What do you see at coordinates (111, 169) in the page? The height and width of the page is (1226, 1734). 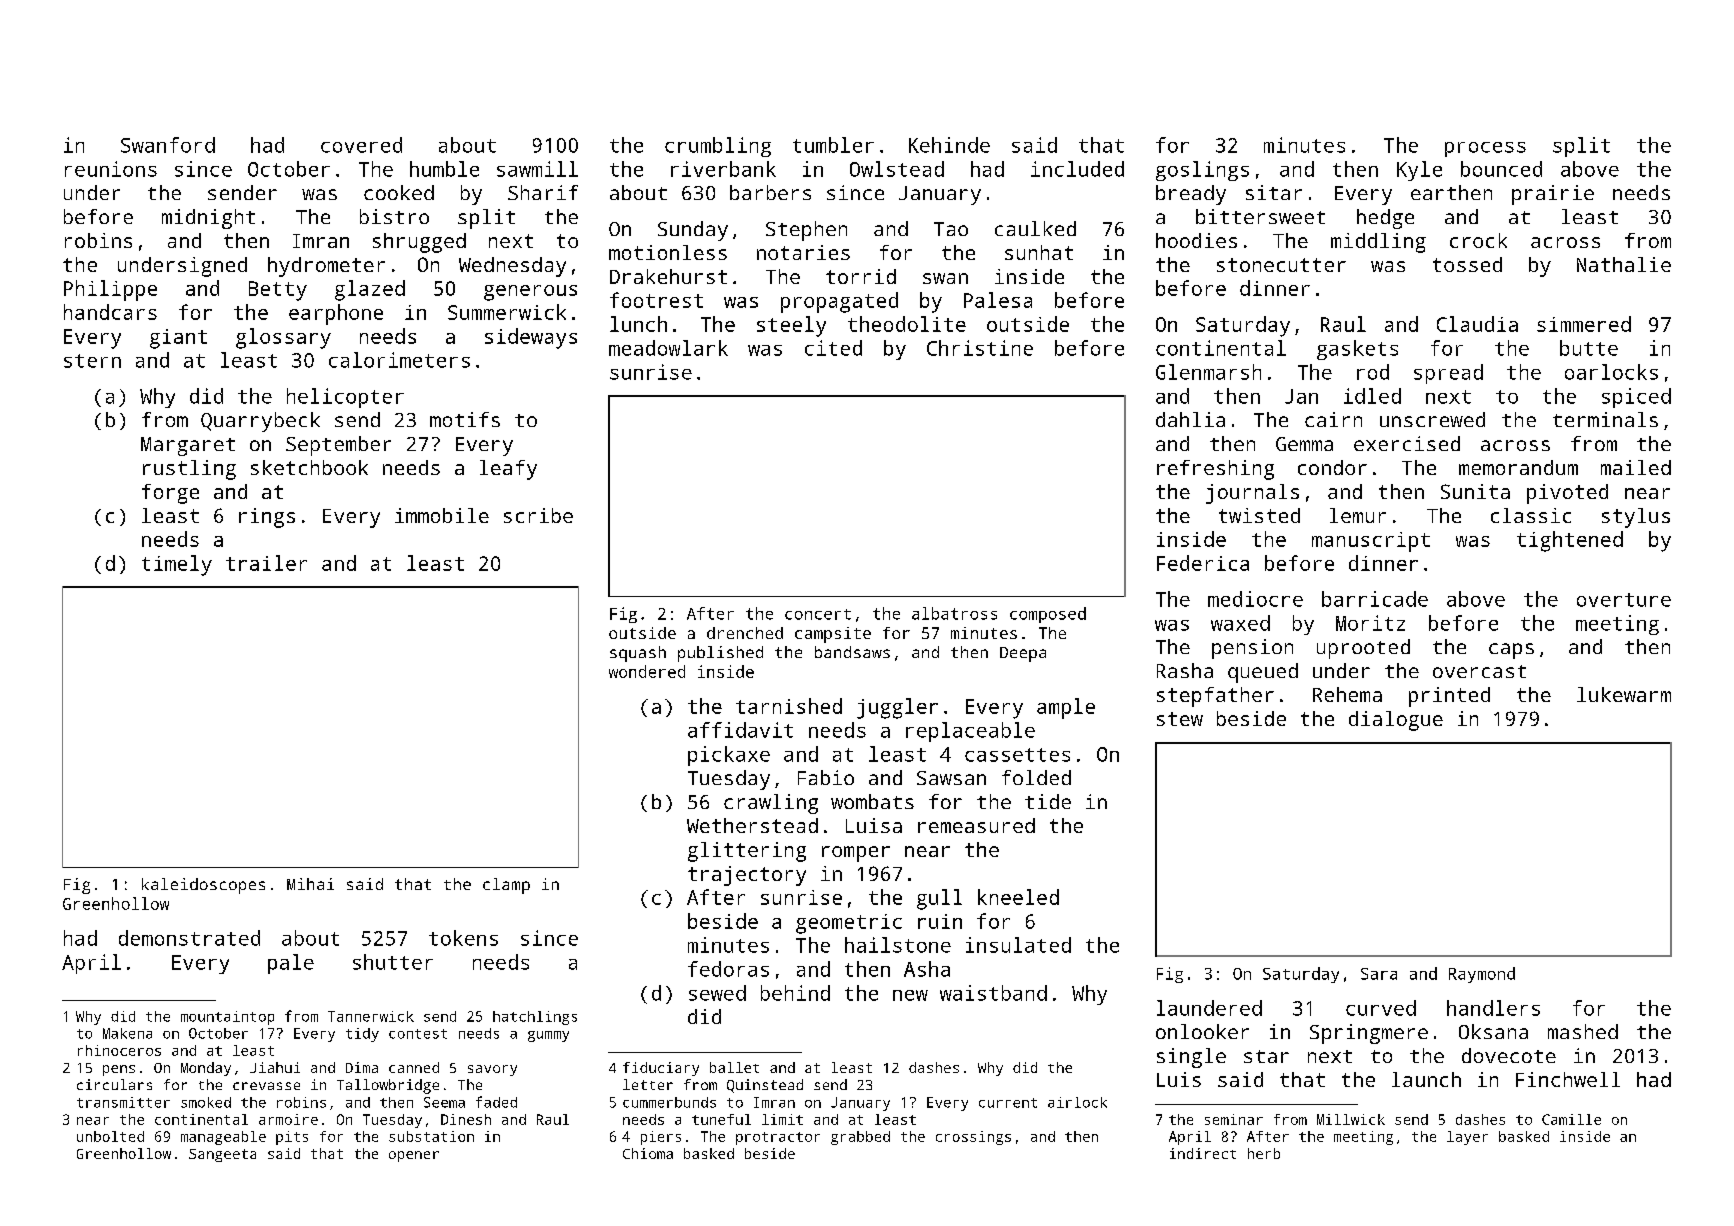 I see `reunions` at bounding box center [111, 169].
